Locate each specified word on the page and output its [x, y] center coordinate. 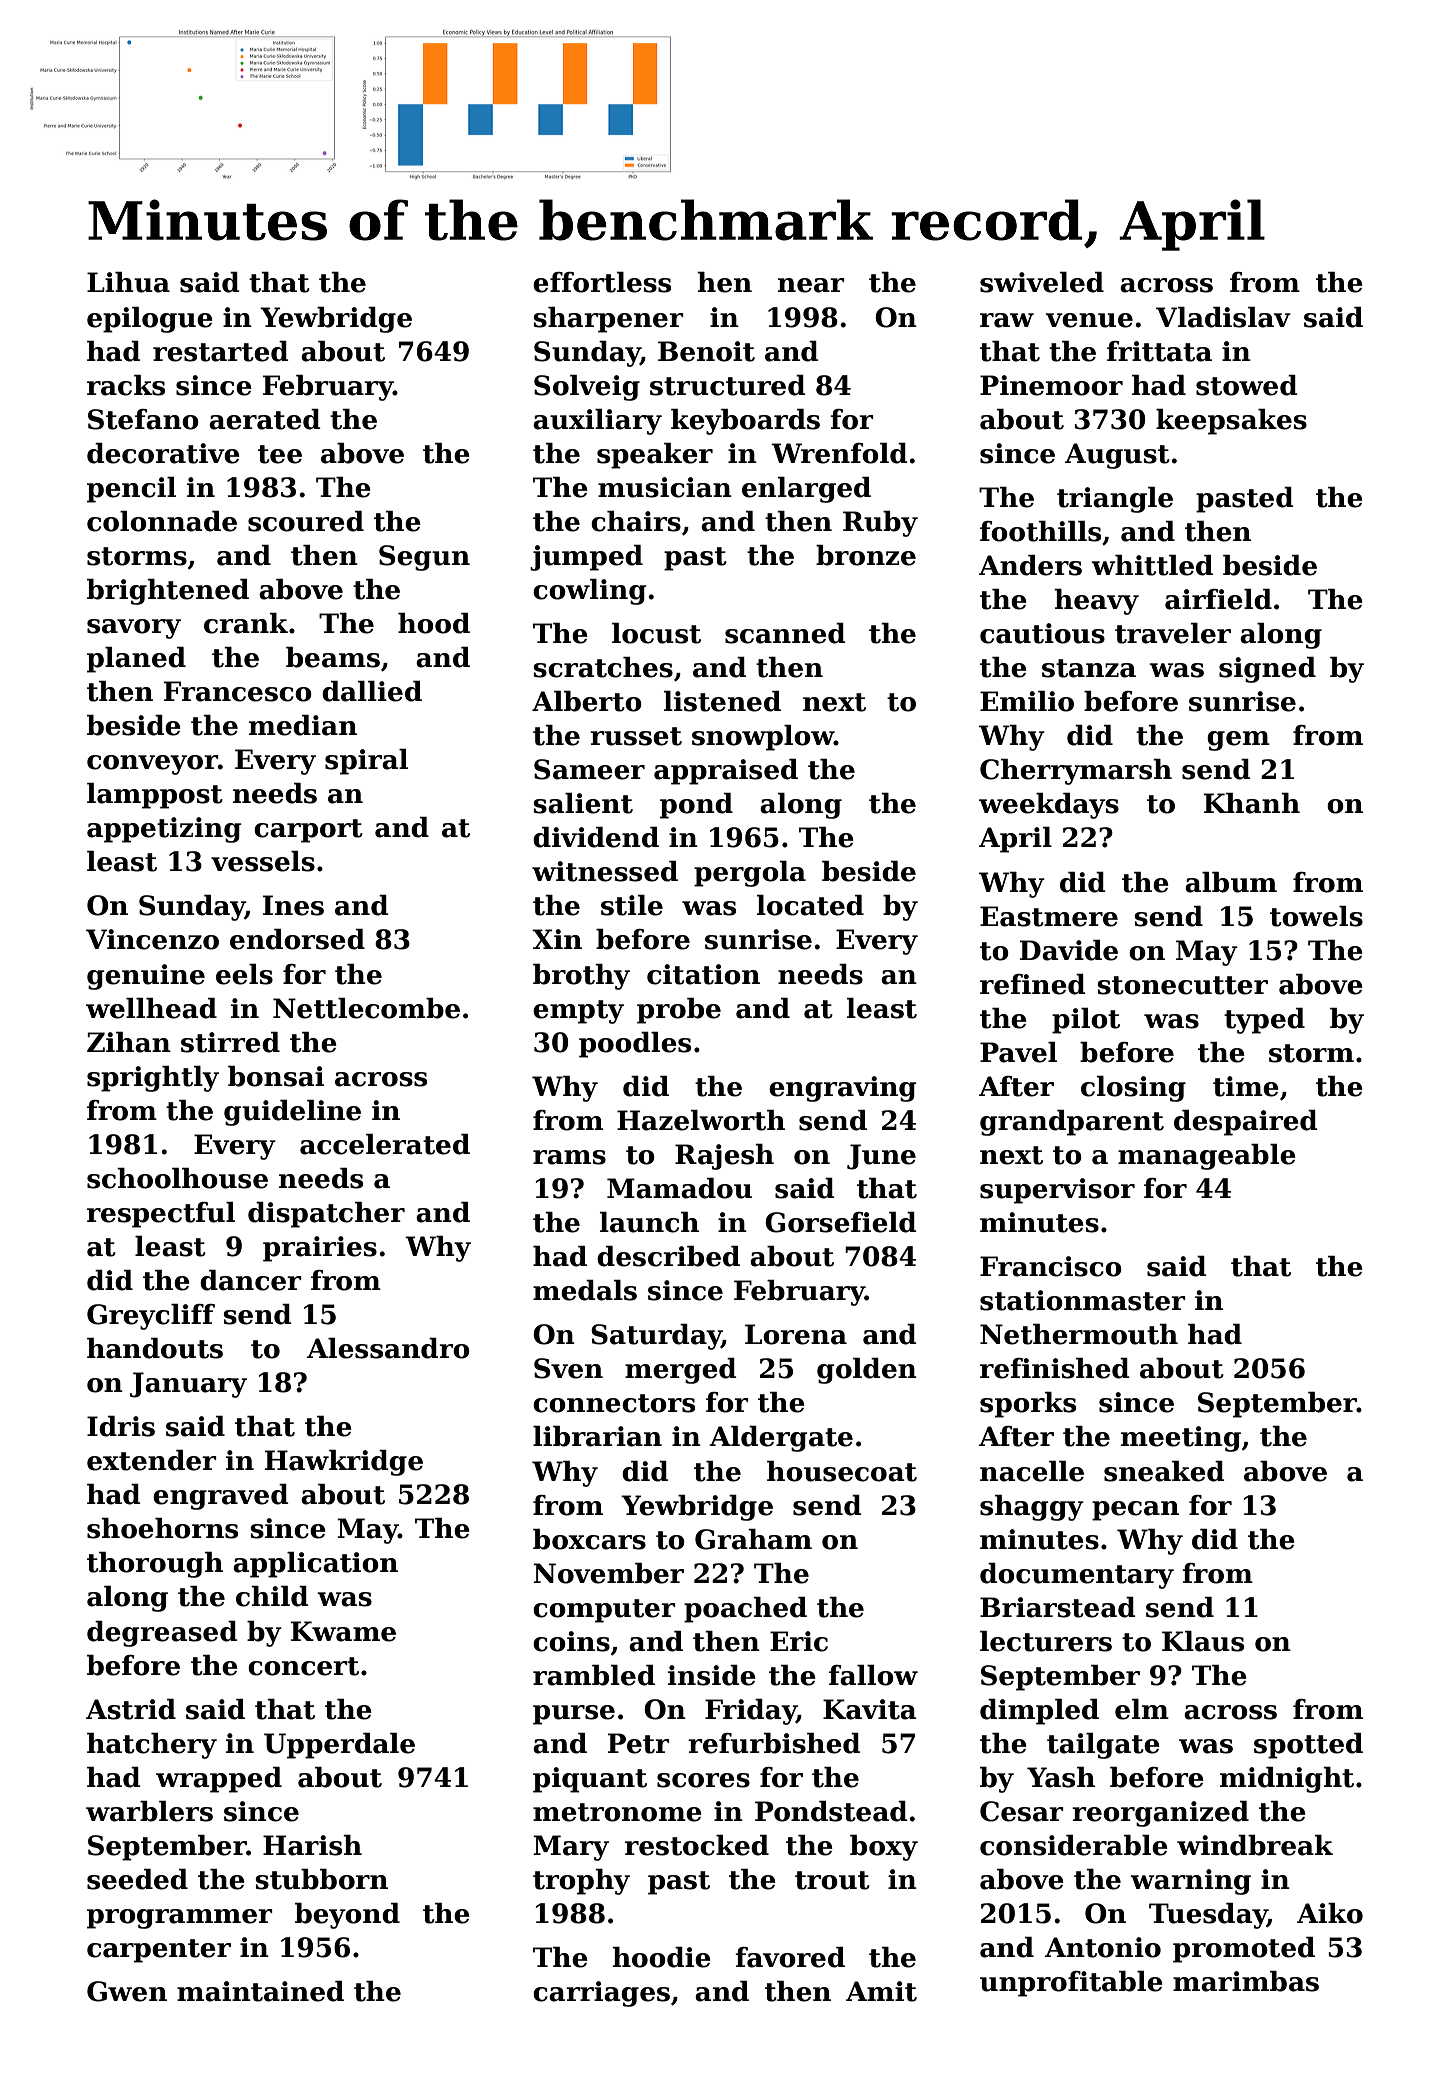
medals [585, 1290]
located [810, 905]
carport [308, 831]
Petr [639, 1743]
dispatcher [326, 1215]
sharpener [608, 320]
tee [280, 454]
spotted [1308, 1746]
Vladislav [1223, 317]
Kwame [343, 1631]
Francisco [1051, 1266]
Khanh [1252, 803]
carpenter [159, 1951]
